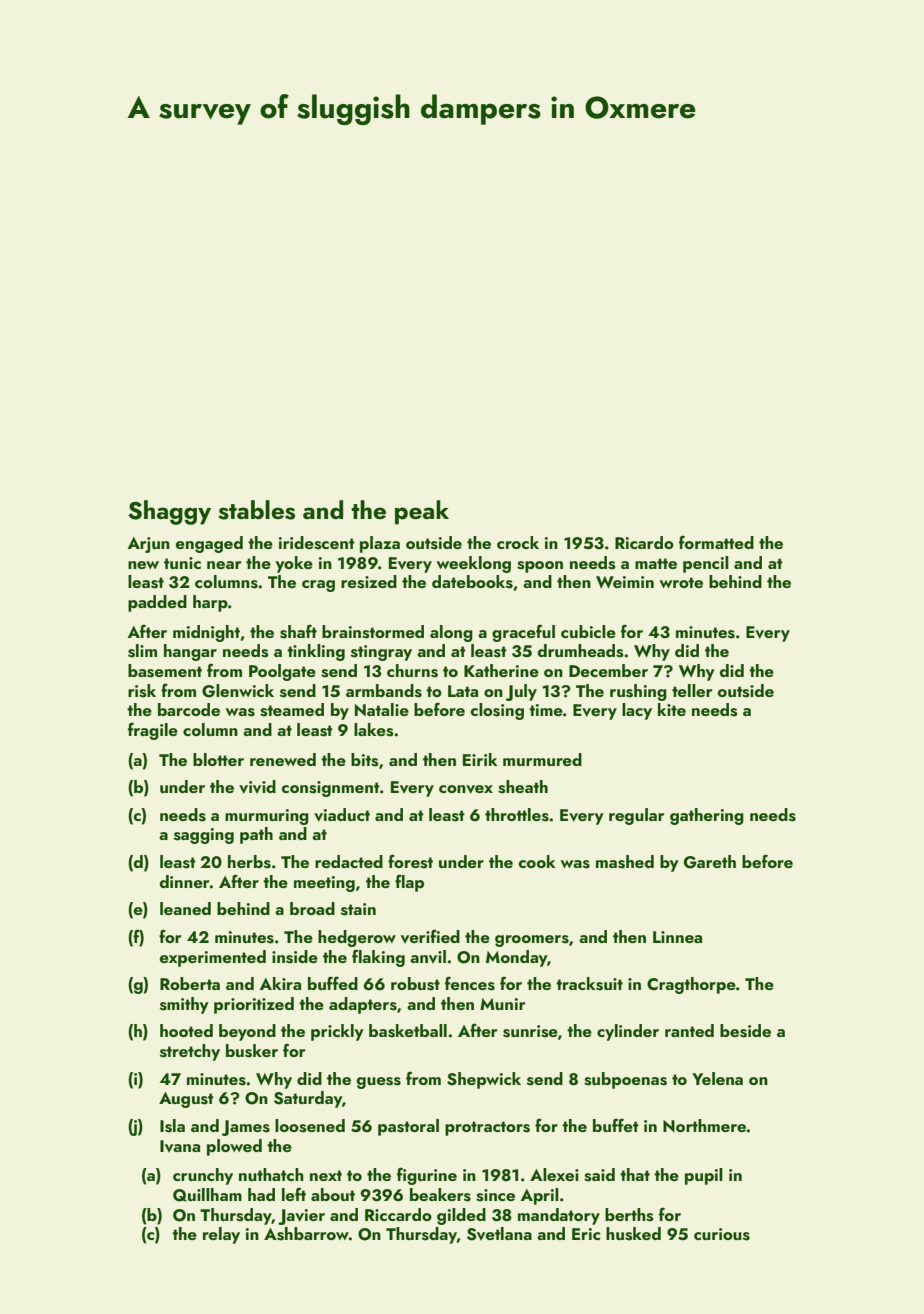  What do you see at coordinates (408, 1031) in the screenshot?
I see `basketball` at bounding box center [408, 1031].
